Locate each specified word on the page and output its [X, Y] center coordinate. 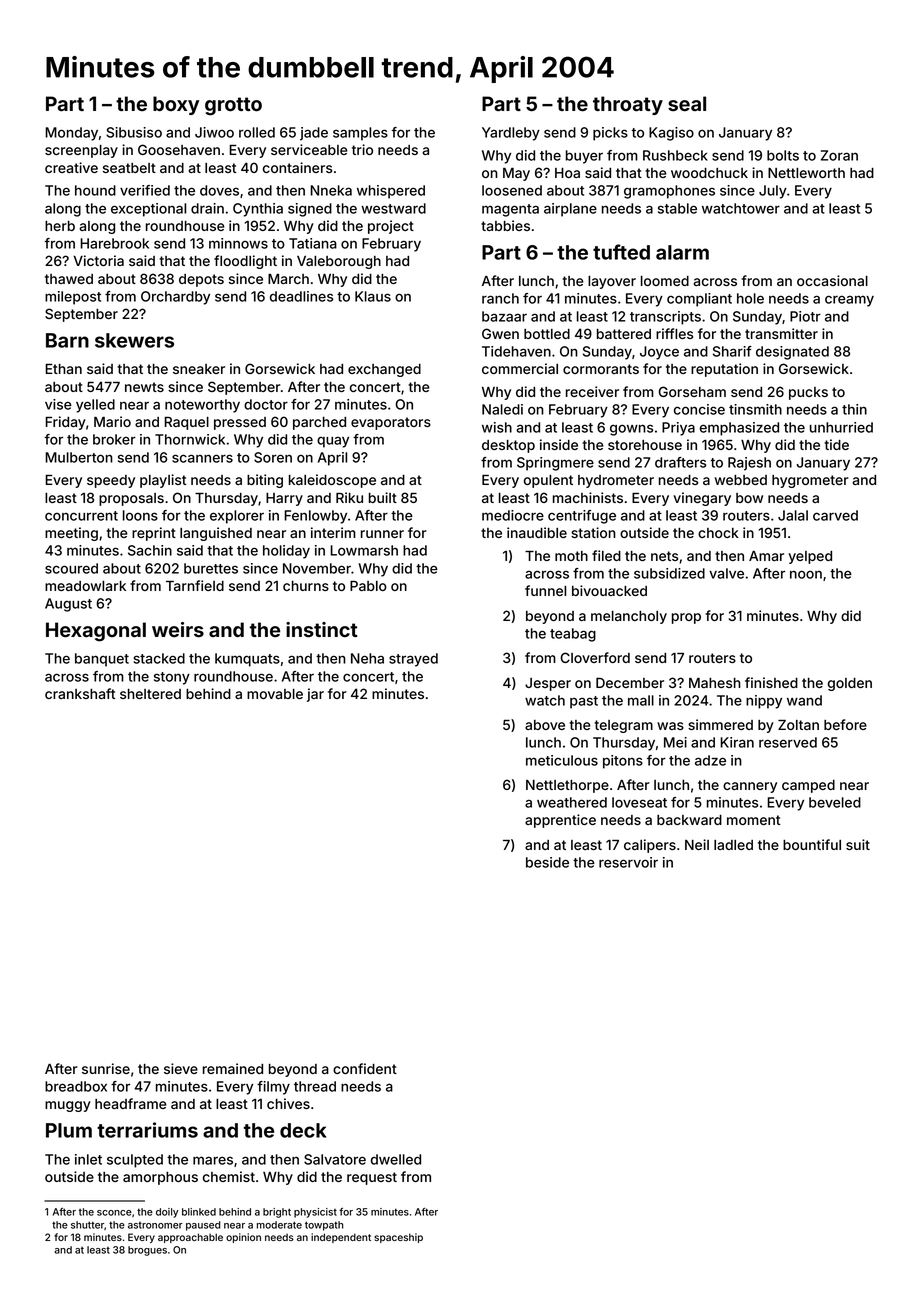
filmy [273, 1088]
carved [835, 515]
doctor [266, 404]
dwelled [396, 1159]
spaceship [398, 1238]
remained [233, 1068]
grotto [233, 106]
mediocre [513, 515]
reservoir [628, 862]
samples [360, 134]
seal [687, 103]
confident [365, 1068]
